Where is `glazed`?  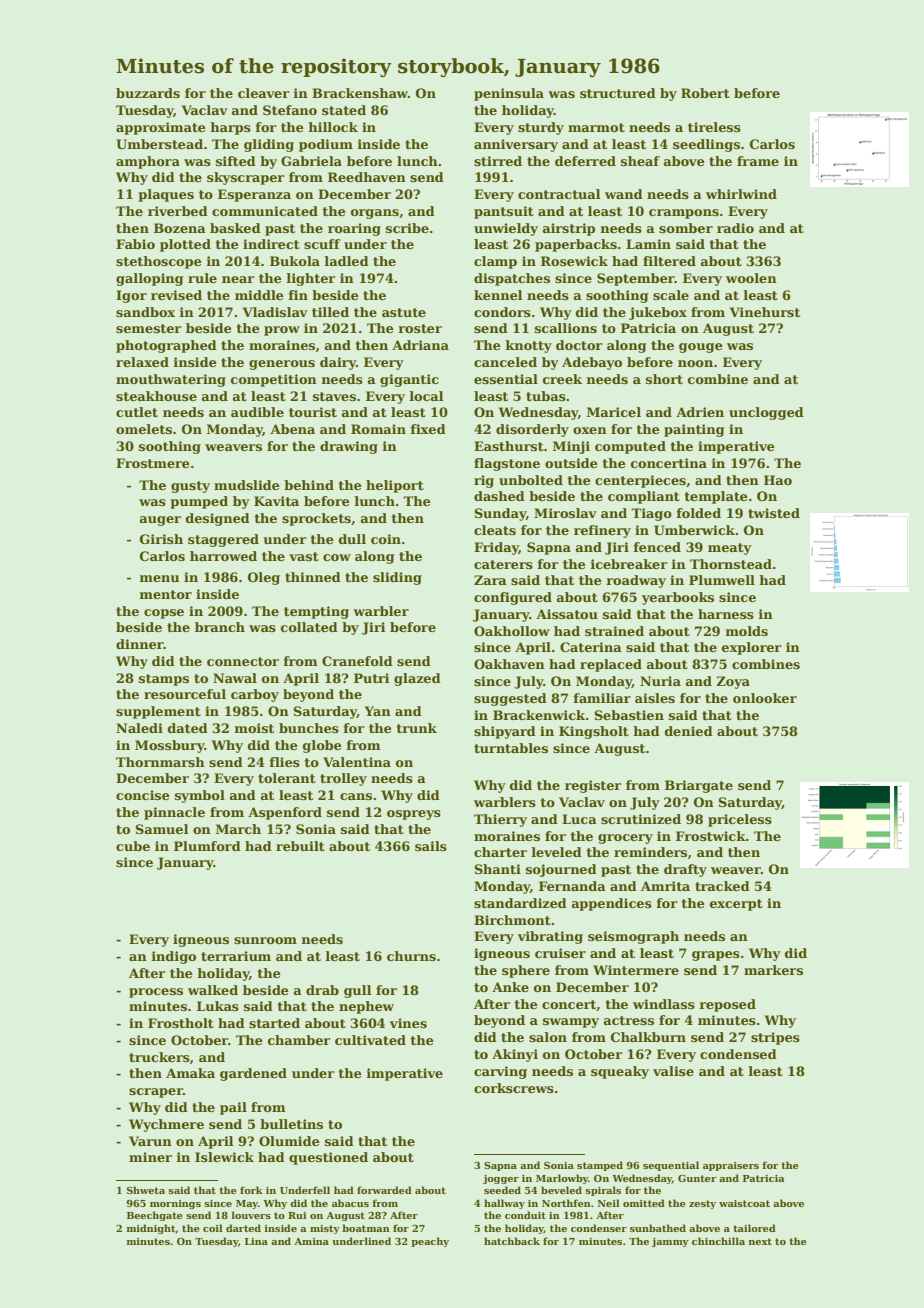 glazed is located at coordinates (417, 679).
